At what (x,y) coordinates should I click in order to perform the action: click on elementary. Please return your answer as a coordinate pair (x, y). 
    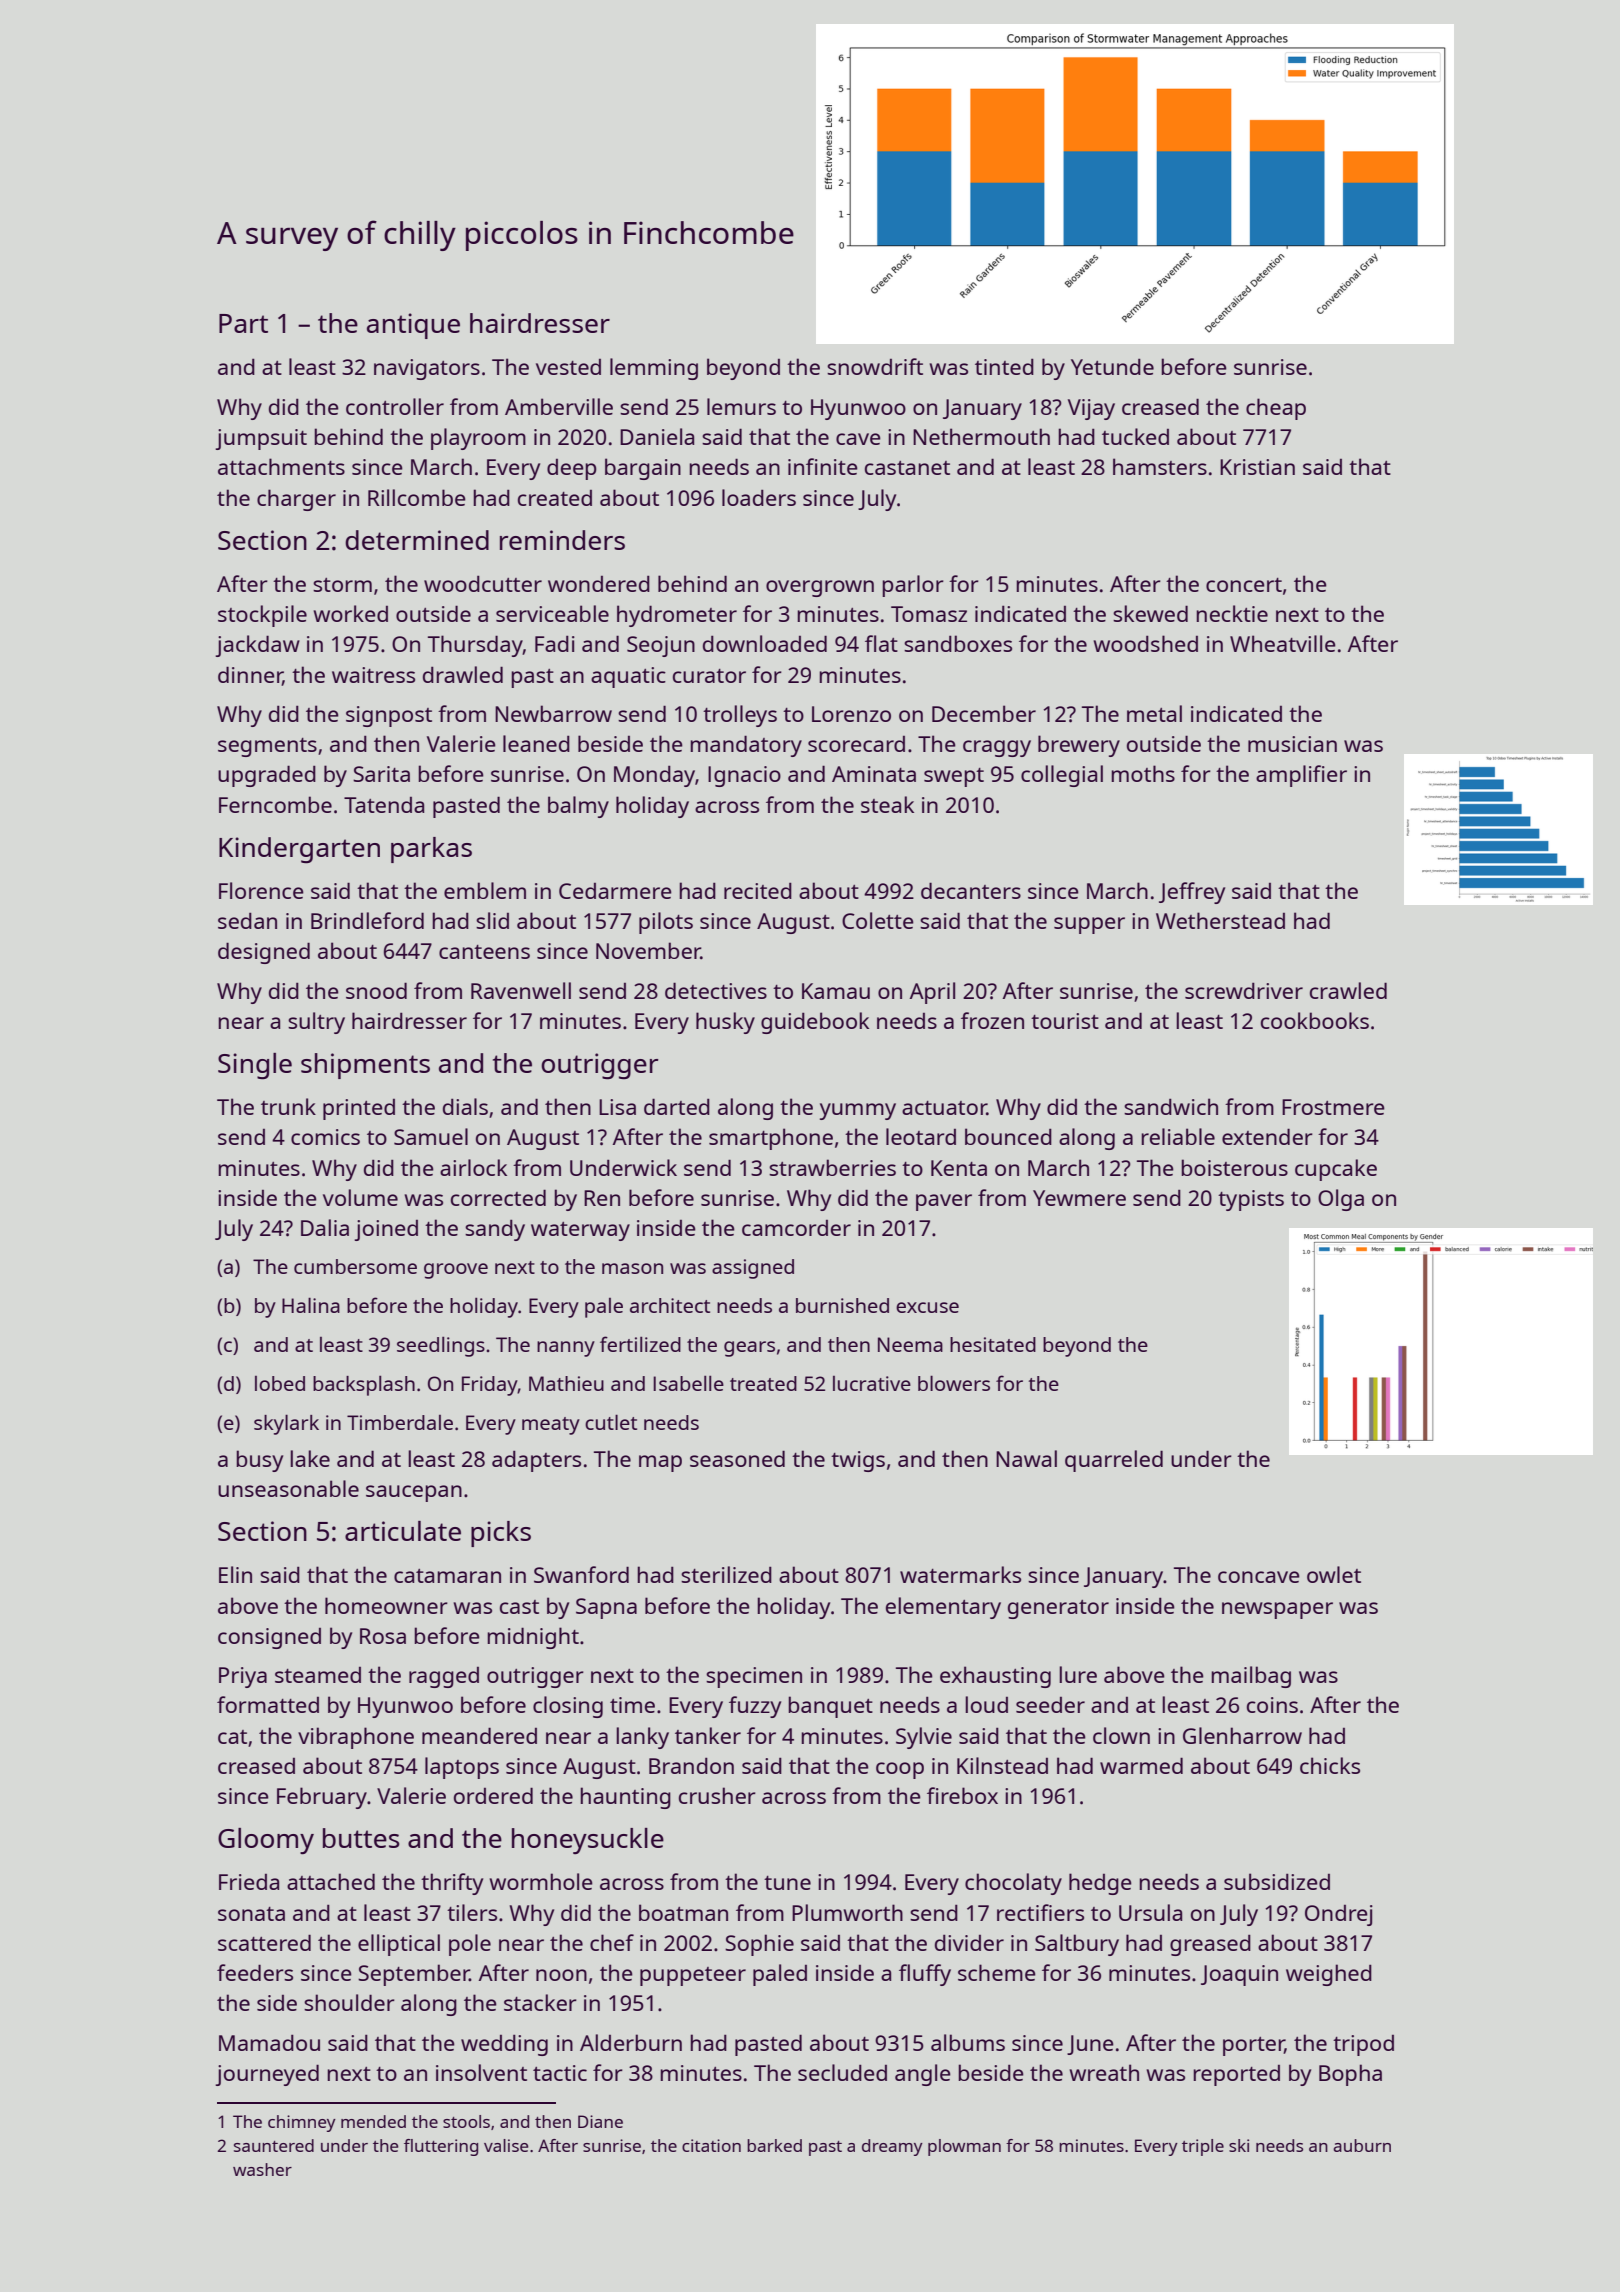
    Looking at the image, I should click on (943, 1608).
